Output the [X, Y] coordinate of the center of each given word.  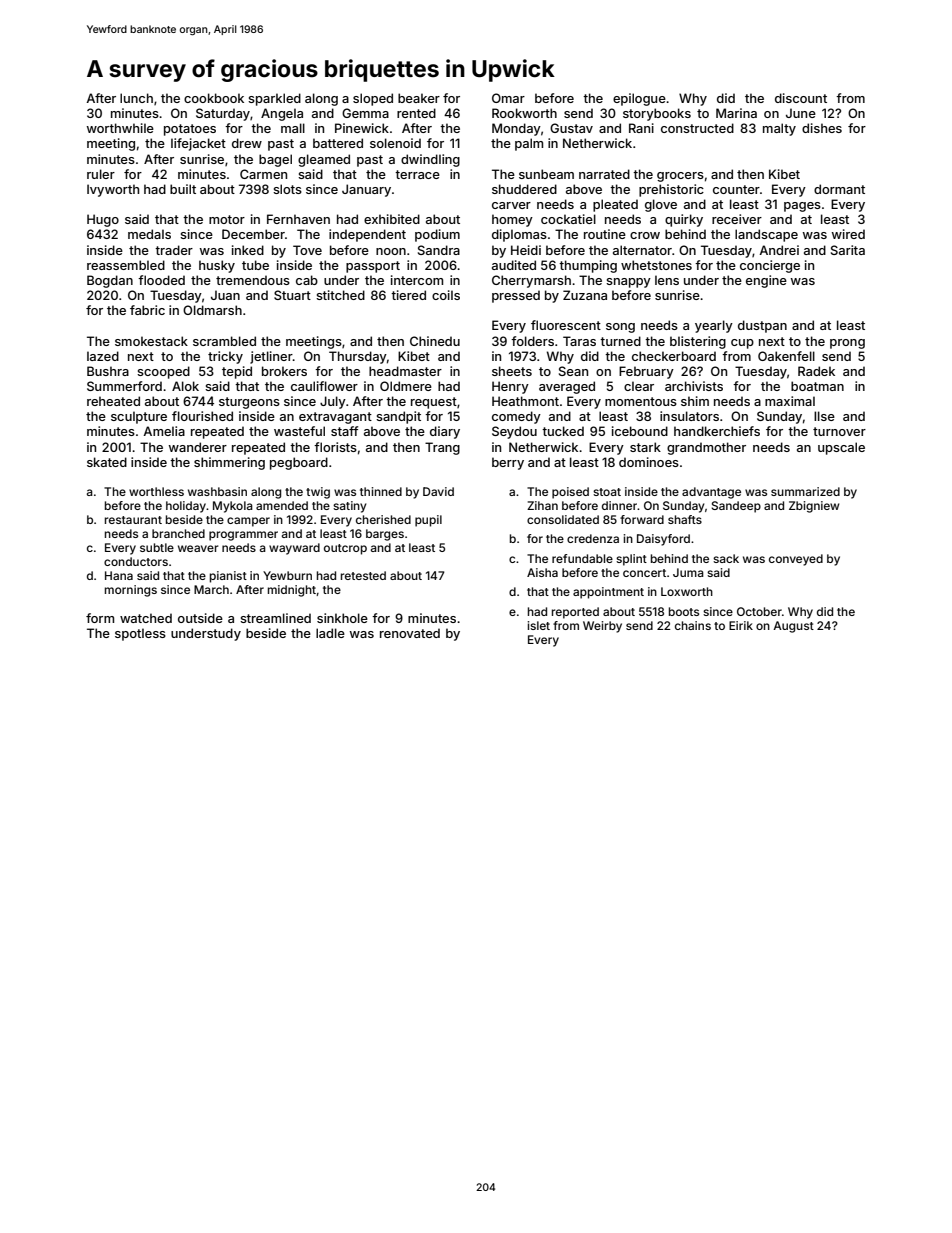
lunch [136, 98]
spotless [140, 634]
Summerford [124, 386]
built [183, 189]
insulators [689, 416]
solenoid [395, 143]
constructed [697, 128]
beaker [419, 98]
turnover [839, 431]
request [434, 403]
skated [107, 462]
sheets [512, 371]
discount [801, 98]
